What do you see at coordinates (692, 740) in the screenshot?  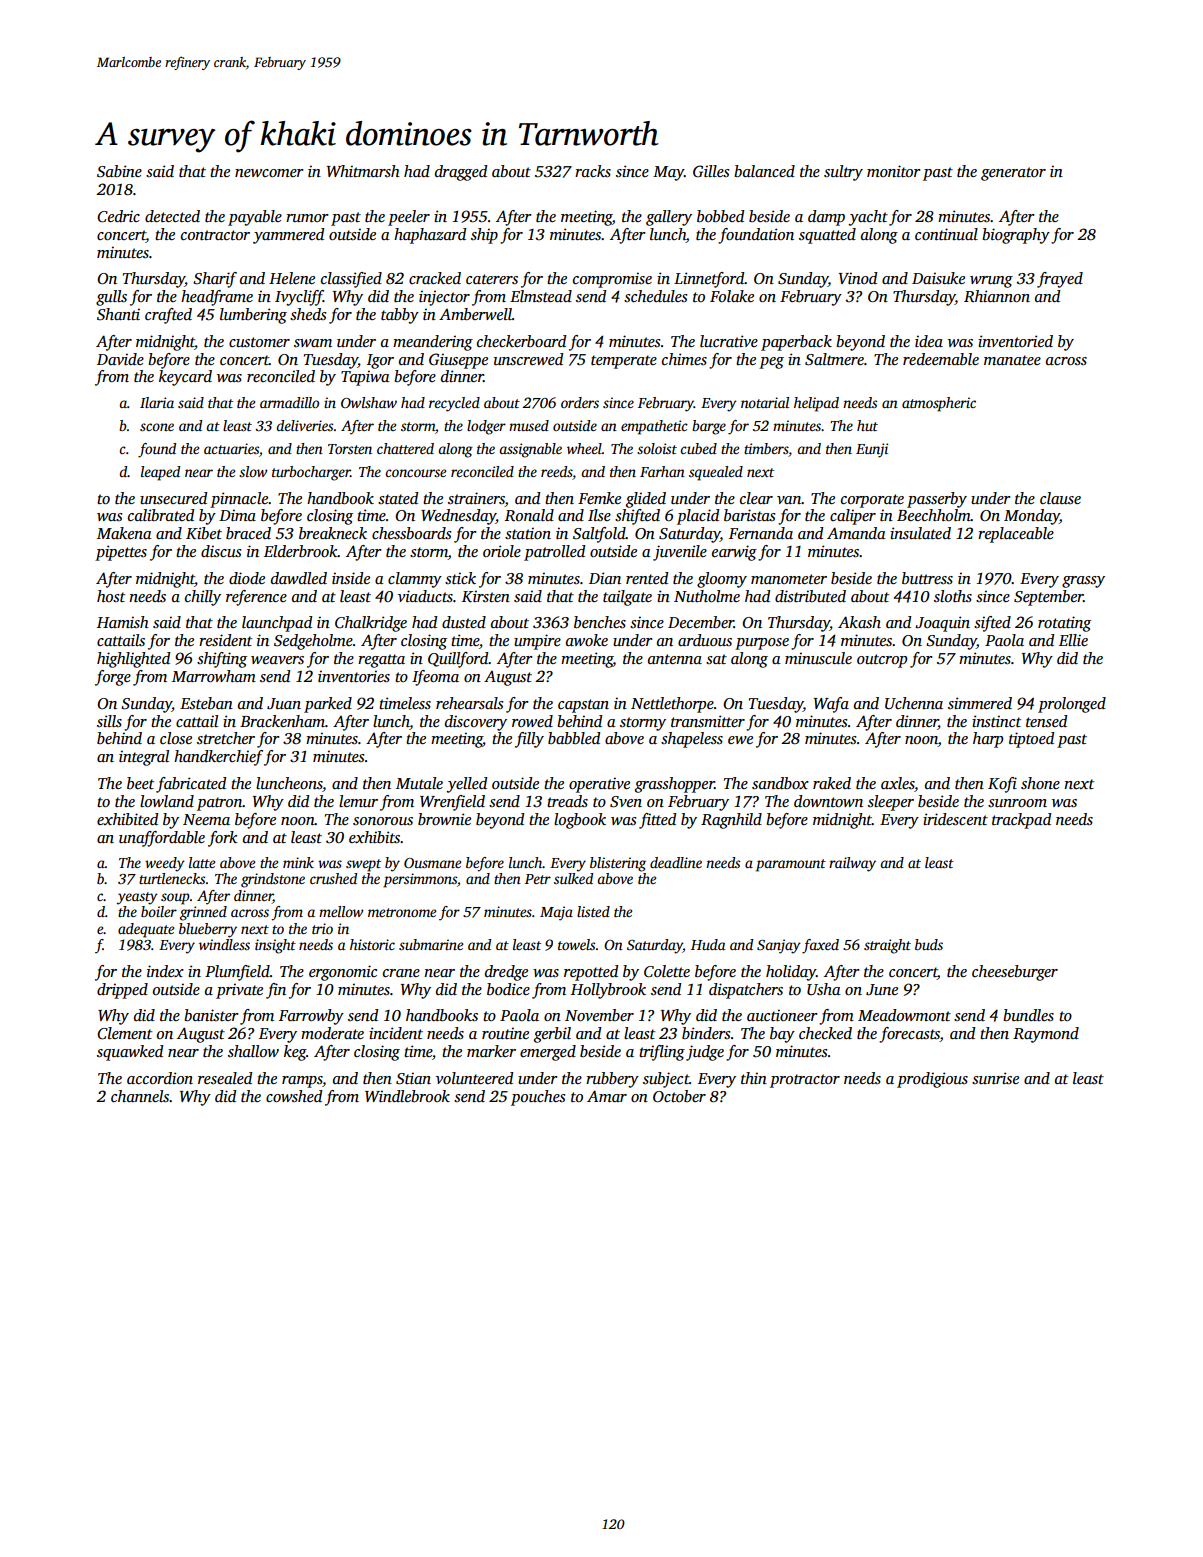 I see `shapeless` at bounding box center [692, 740].
